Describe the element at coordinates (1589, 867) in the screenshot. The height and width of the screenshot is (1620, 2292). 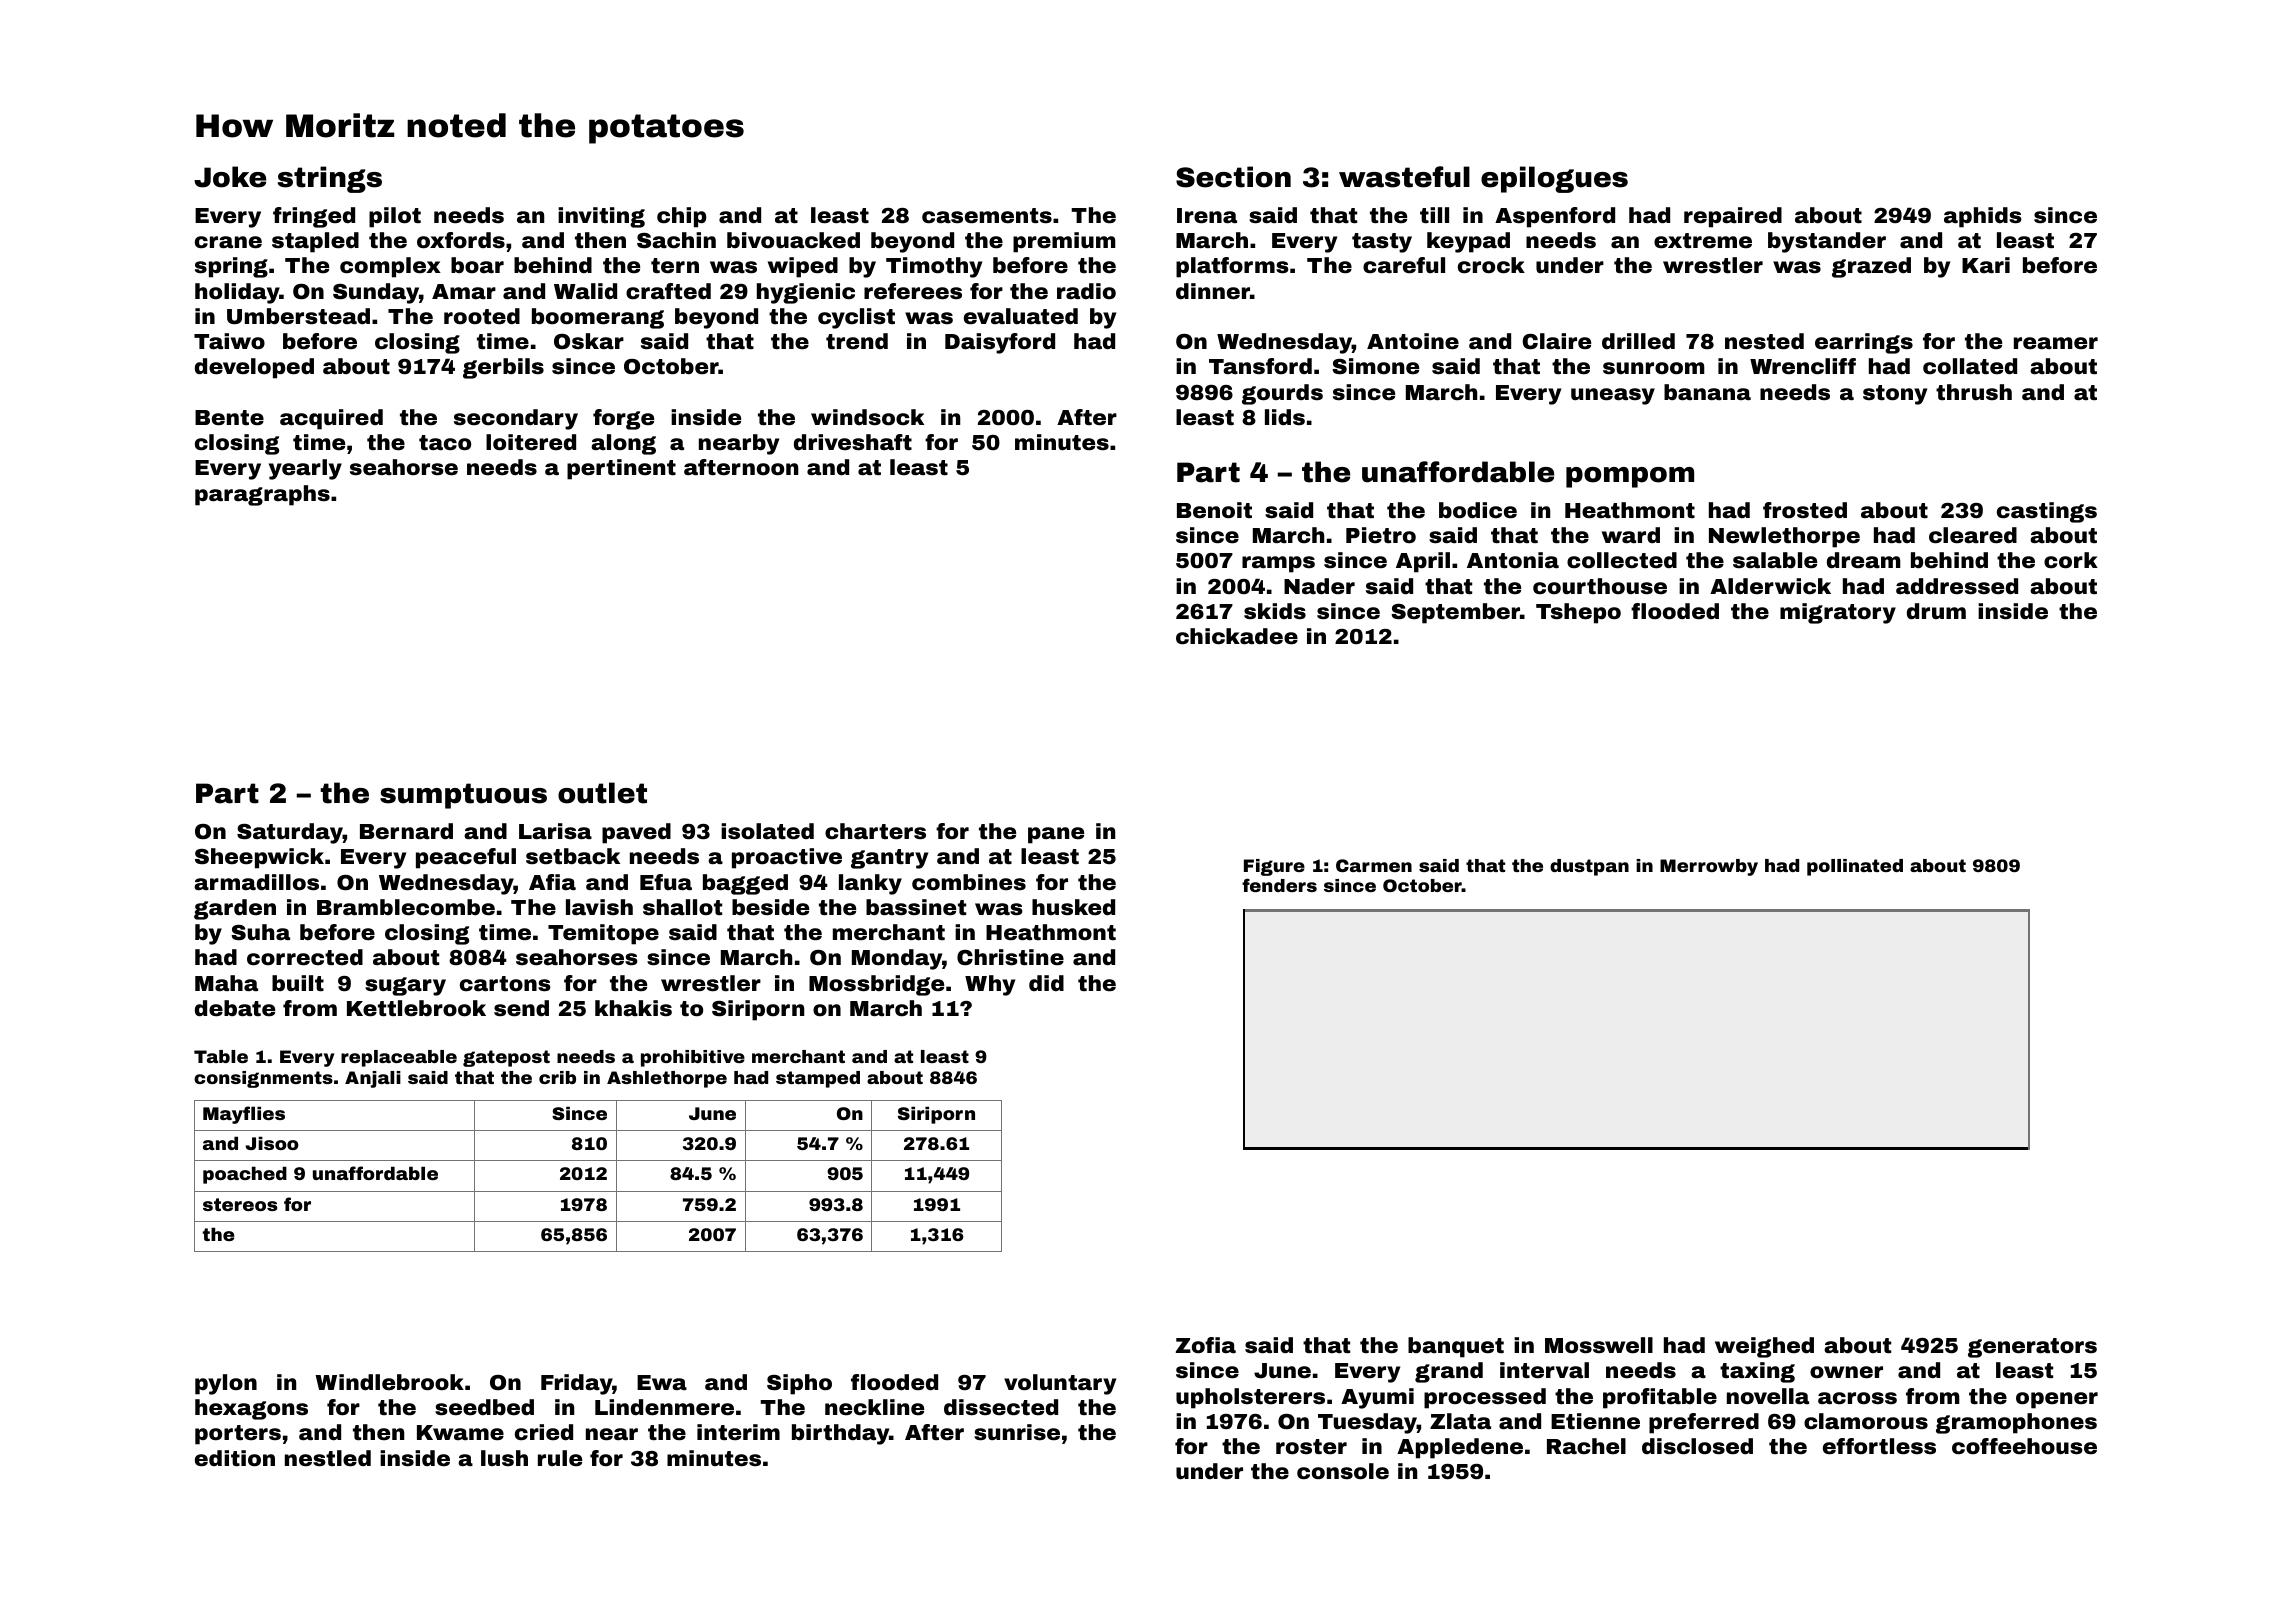
I see `dustpan` at that location.
